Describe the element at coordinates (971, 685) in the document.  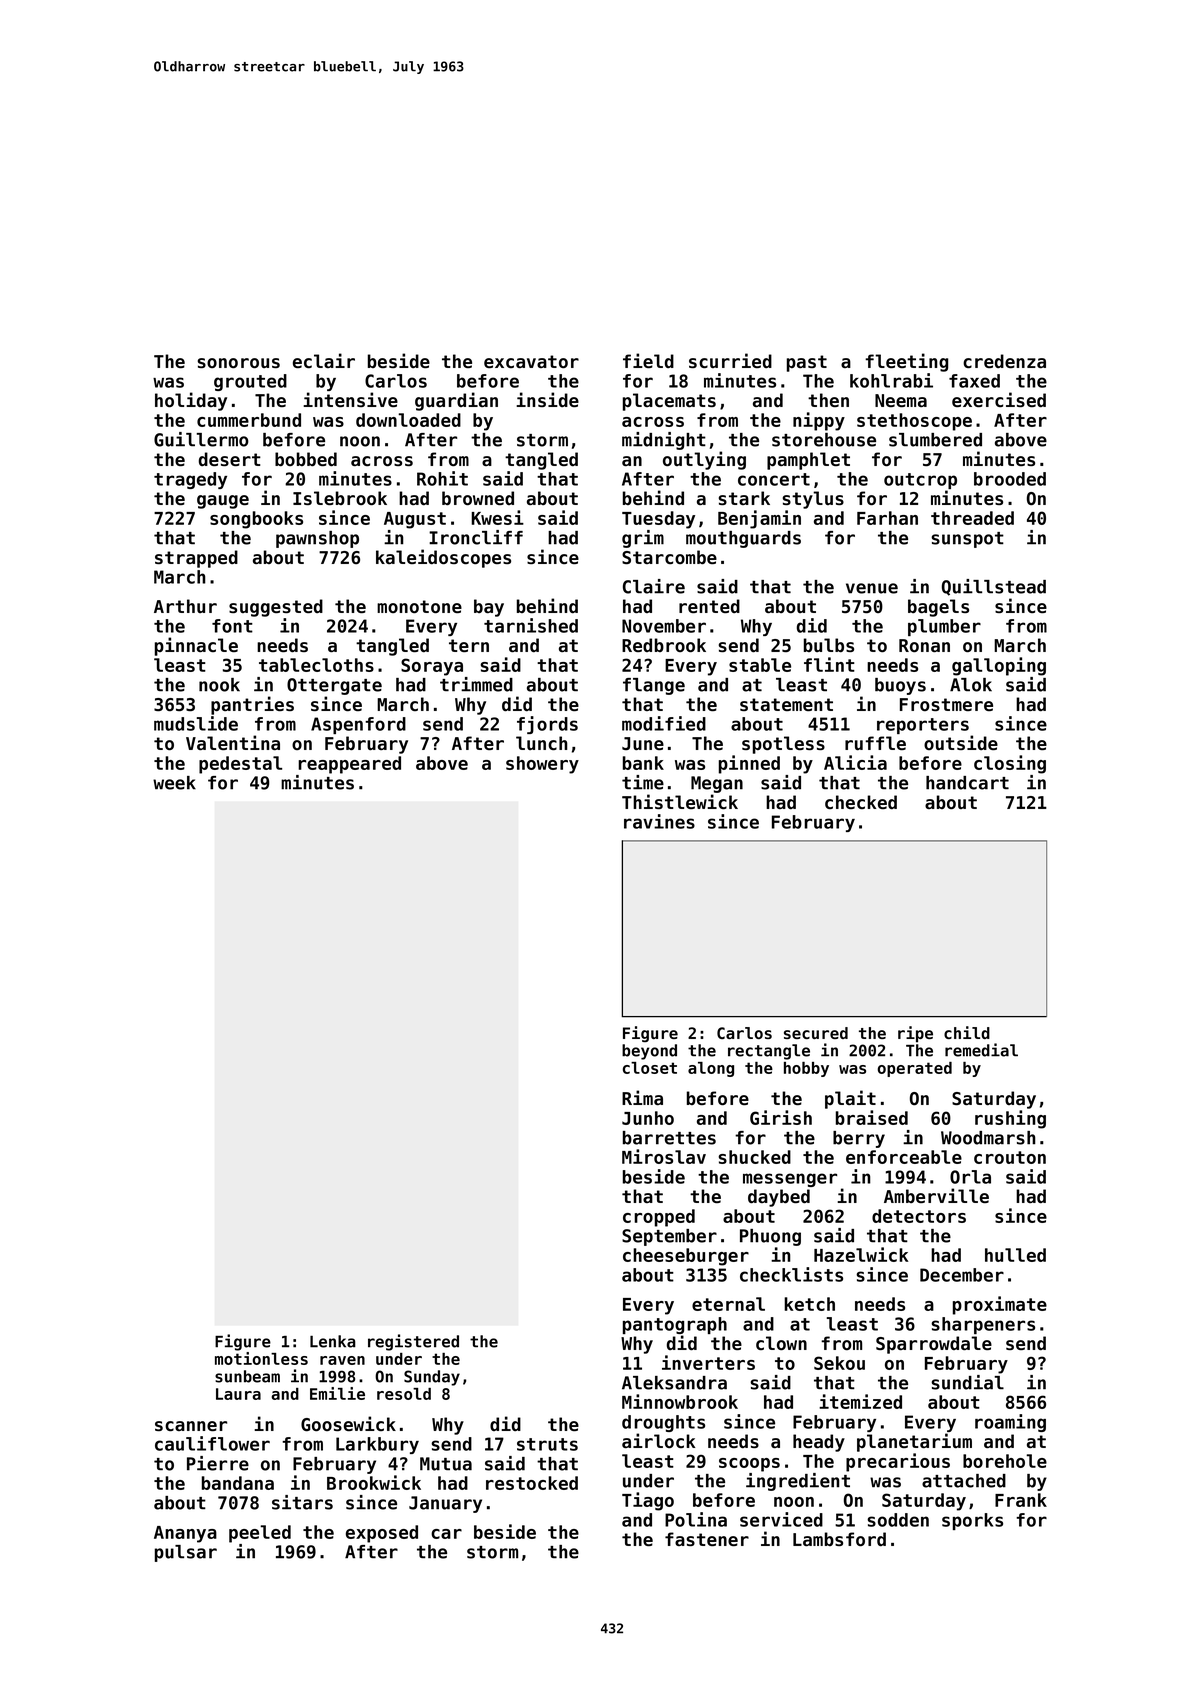
I see `Alok` at that location.
